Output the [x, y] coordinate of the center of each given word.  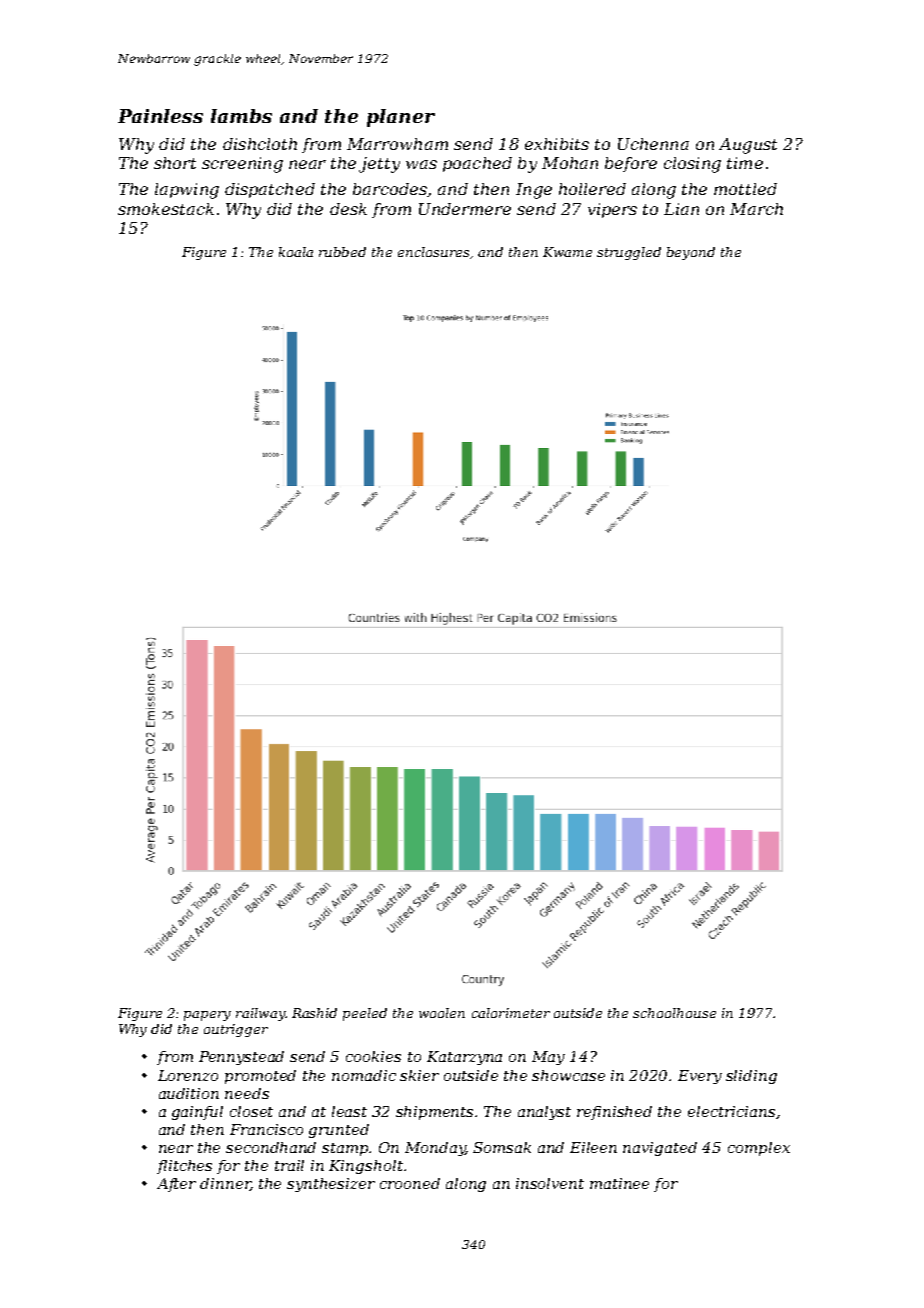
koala [296, 252]
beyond [691, 253]
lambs [241, 116]
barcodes [390, 189]
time [745, 163]
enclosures [433, 252]
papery [207, 1016]
